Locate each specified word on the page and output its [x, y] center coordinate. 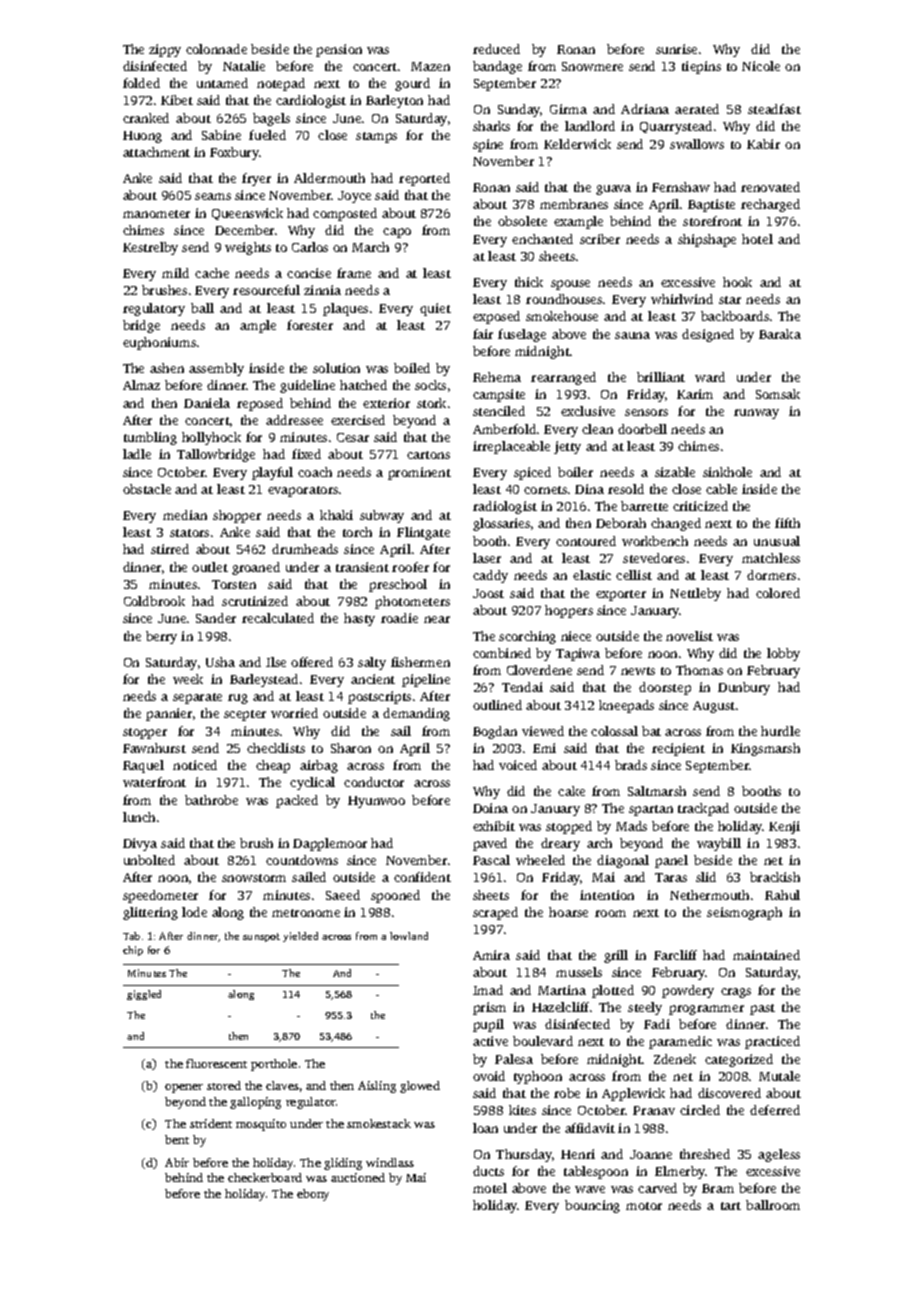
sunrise [676, 49]
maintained [766, 955]
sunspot [261, 937]
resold [626, 489]
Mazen [430, 66]
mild [175, 273]
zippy [165, 50]
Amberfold [504, 429]
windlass [390, 1162]
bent [177, 1139]
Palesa [514, 1059]
